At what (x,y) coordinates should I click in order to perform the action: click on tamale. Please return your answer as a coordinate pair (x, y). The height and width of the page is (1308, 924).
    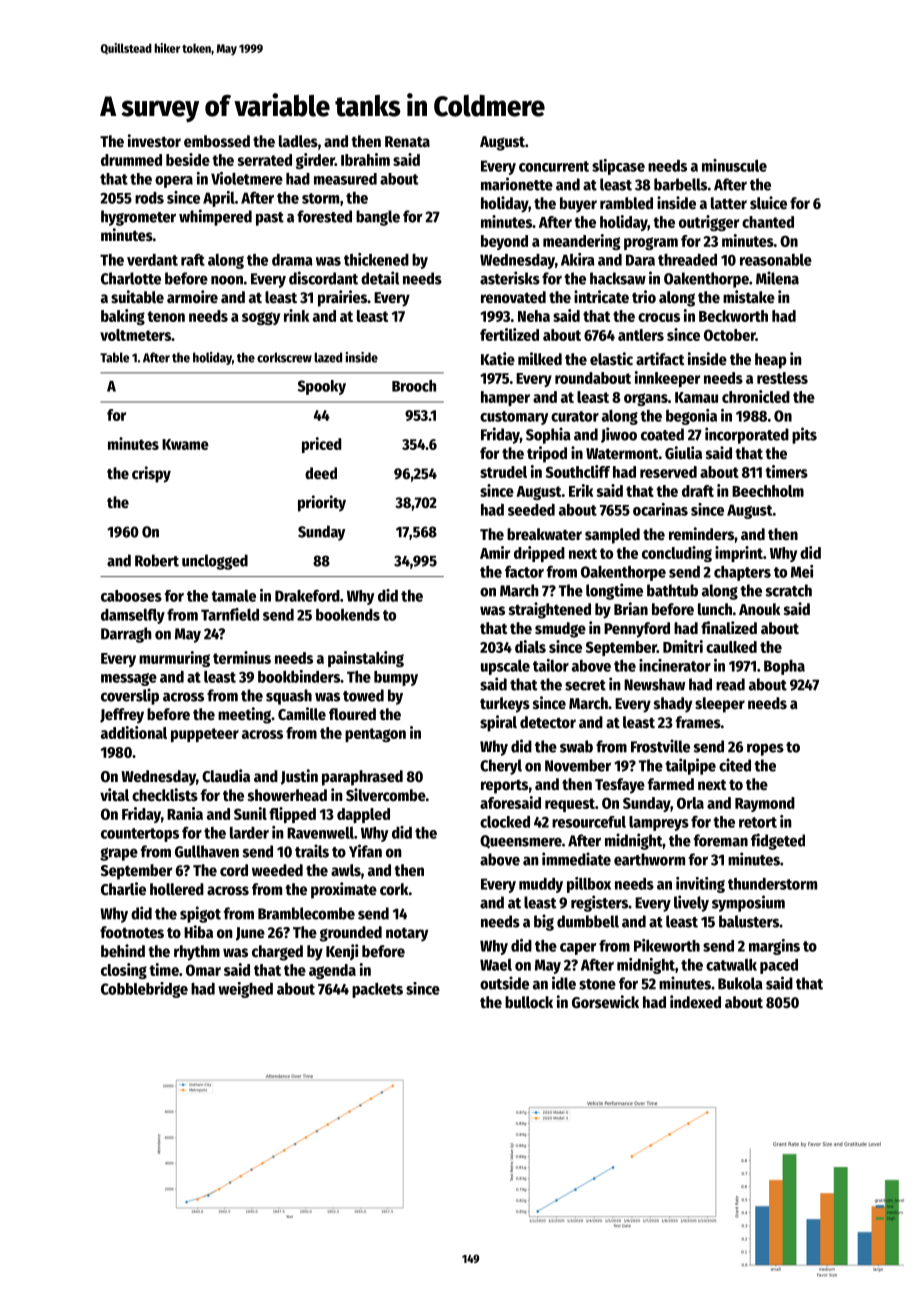
    Looking at the image, I should click on (233, 596).
